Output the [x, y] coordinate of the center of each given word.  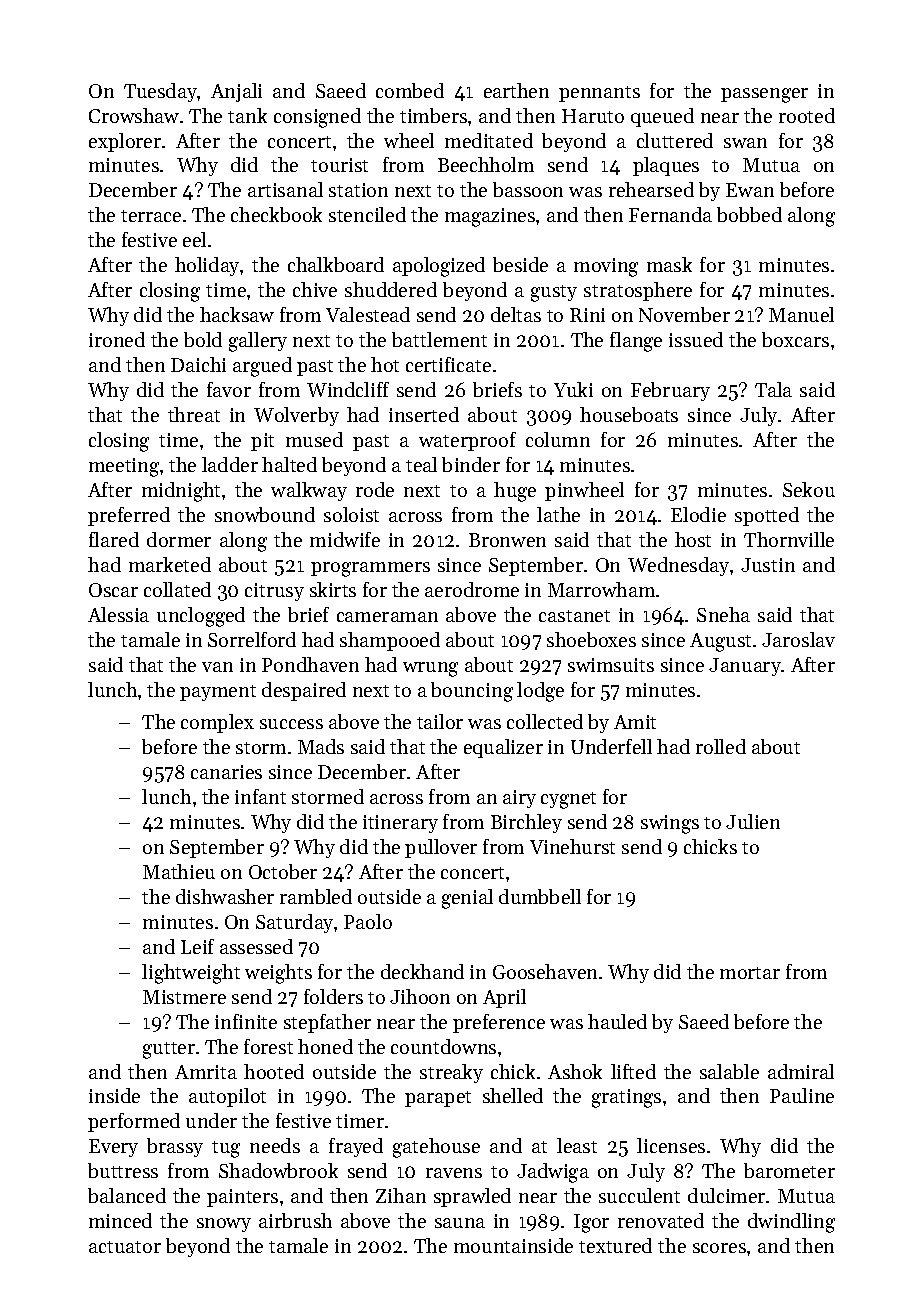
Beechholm [486, 164]
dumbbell [540, 896]
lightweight [191, 974]
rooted [807, 115]
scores [719, 1248]
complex [217, 723]
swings [670, 824]
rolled [721, 746]
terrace [151, 216]
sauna [460, 1223]
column [558, 439]
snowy [224, 1225]
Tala [773, 389]
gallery [258, 342]
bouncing [472, 692]
